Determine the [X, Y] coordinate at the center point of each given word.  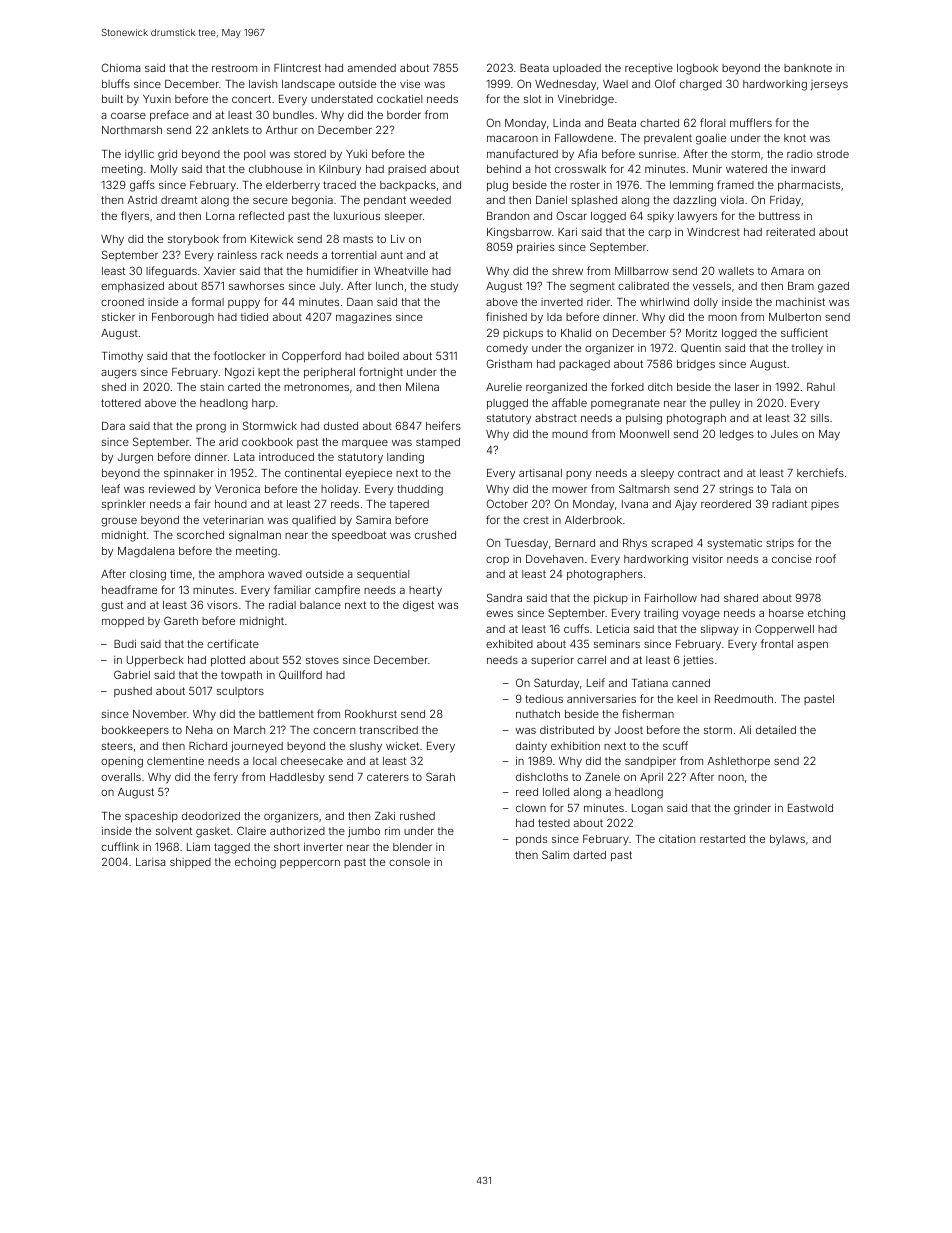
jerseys [829, 85]
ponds [531, 840]
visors [222, 604]
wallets [736, 271]
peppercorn [310, 864]
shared [741, 598]
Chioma [121, 67]
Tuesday [526, 544]
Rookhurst [371, 714]
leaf [111, 488]
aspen [812, 646]
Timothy [122, 357]
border [404, 115]
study [444, 287]
